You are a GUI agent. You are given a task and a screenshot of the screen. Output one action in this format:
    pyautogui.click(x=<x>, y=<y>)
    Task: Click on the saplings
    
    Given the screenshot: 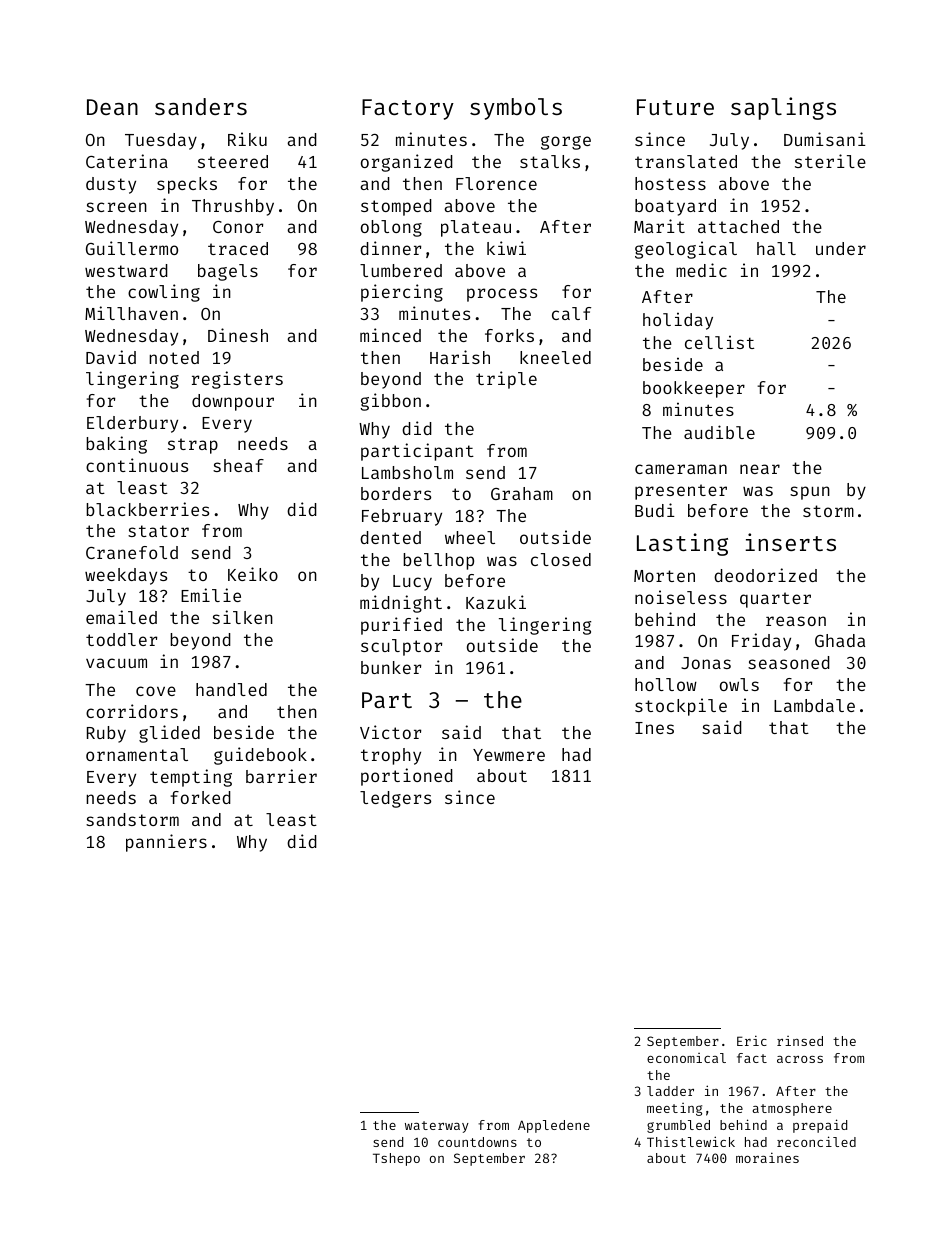 What is the action you would take?
    pyautogui.click(x=783, y=108)
